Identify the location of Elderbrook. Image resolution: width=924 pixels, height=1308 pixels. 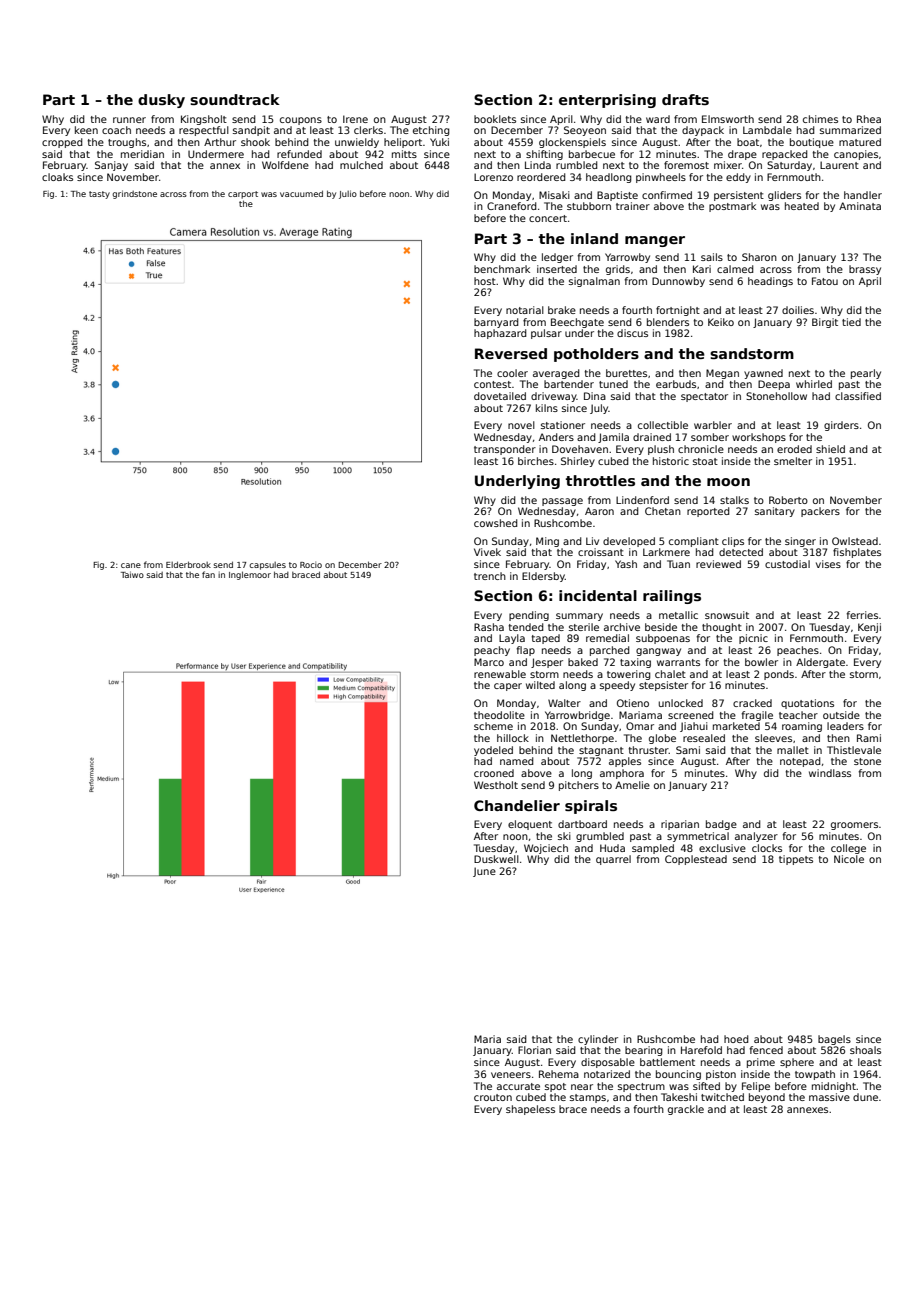
(188, 564).
